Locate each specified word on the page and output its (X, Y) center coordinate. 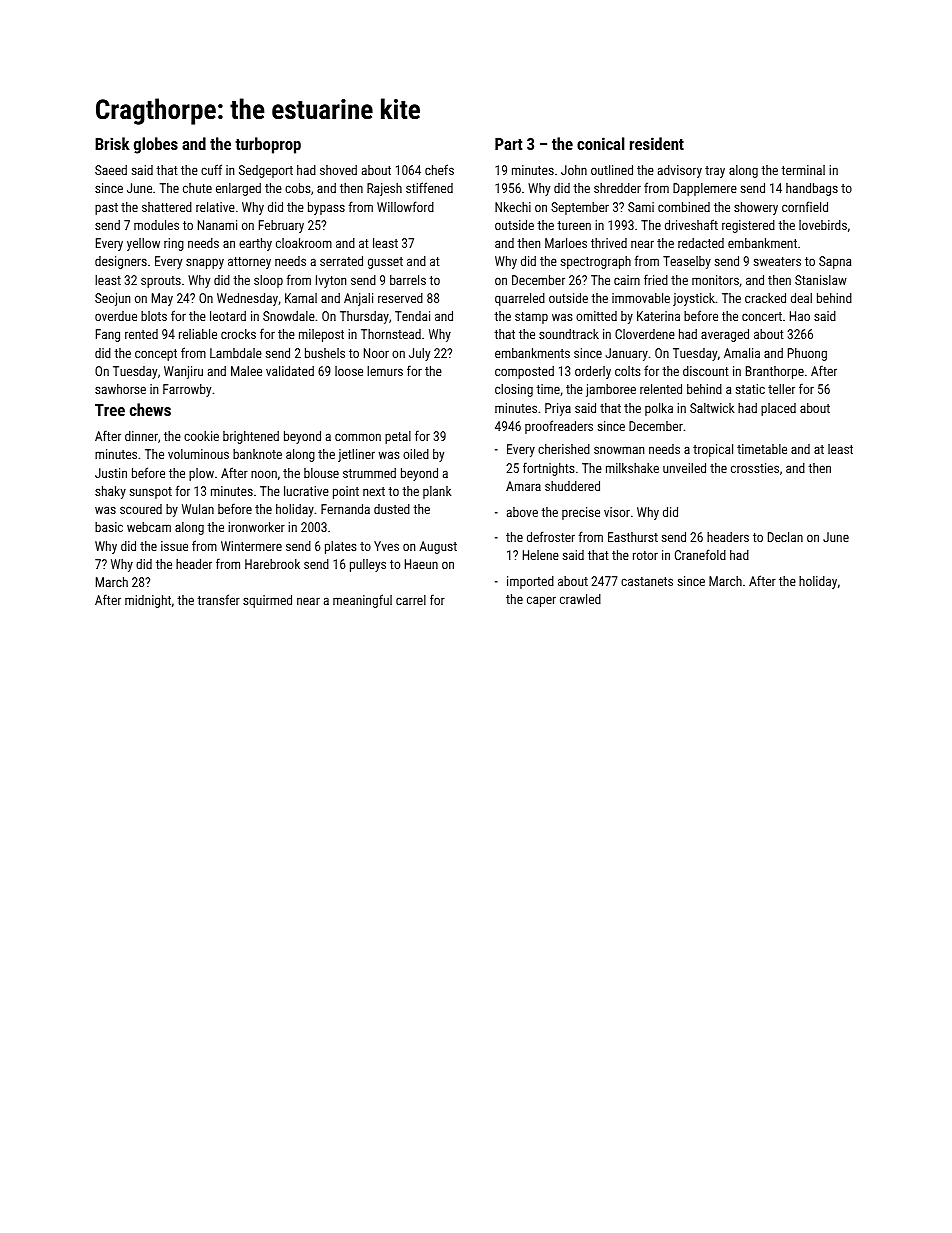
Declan (785, 537)
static (750, 389)
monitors (715, 280)
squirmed (267, 601)
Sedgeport (266, 171)
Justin (111, 473)
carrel (411, 600)
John (574, 170)
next (374, 491)
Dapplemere (705, 189)
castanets (647, 581)
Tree (110, 410)
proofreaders (559, 427)
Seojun (112, 299)
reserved (400, 298)
